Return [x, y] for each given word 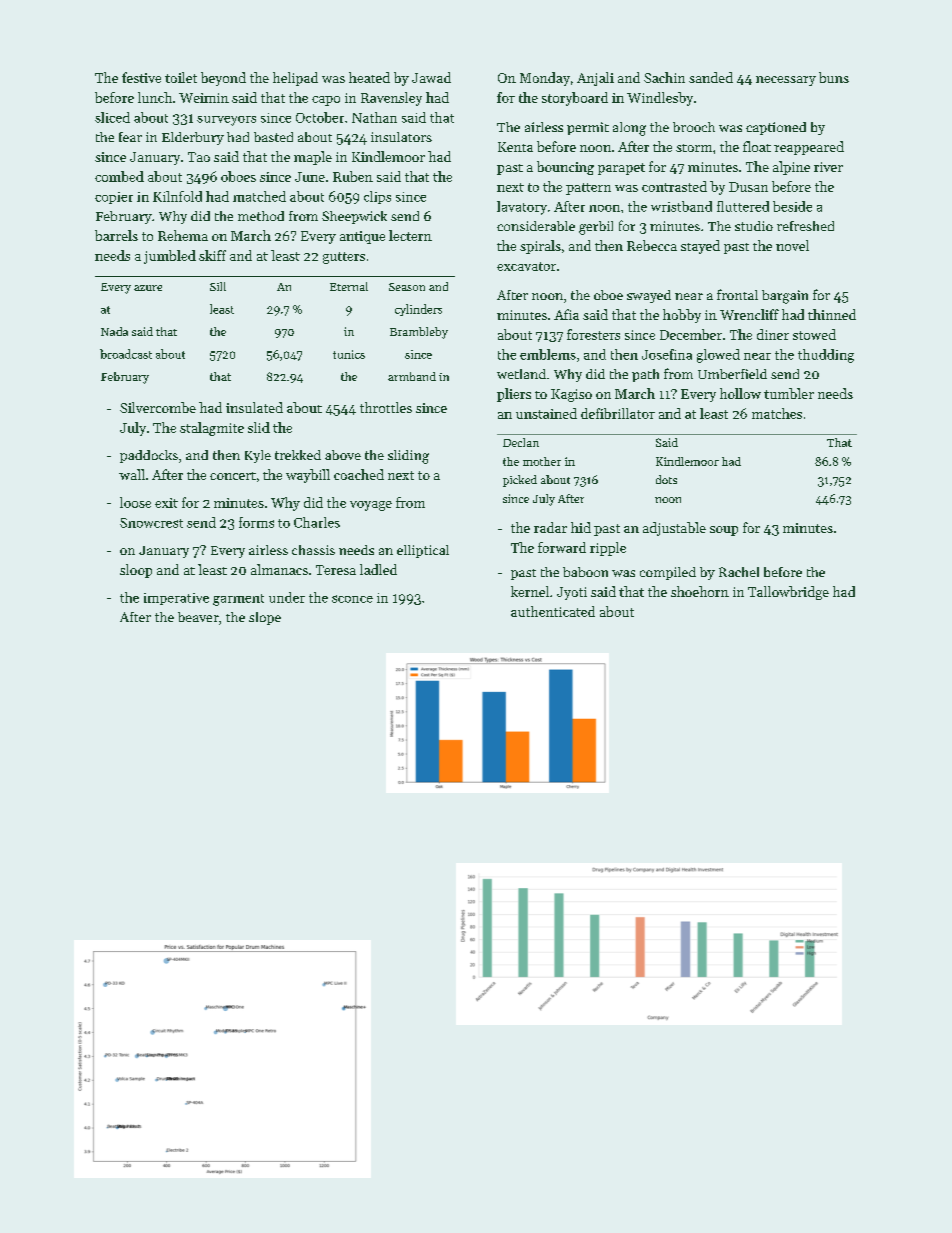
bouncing [565, 168]
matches [777, 413]
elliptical [423, 551]
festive [141, 77]
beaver [198, 617]
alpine [791, 168]
